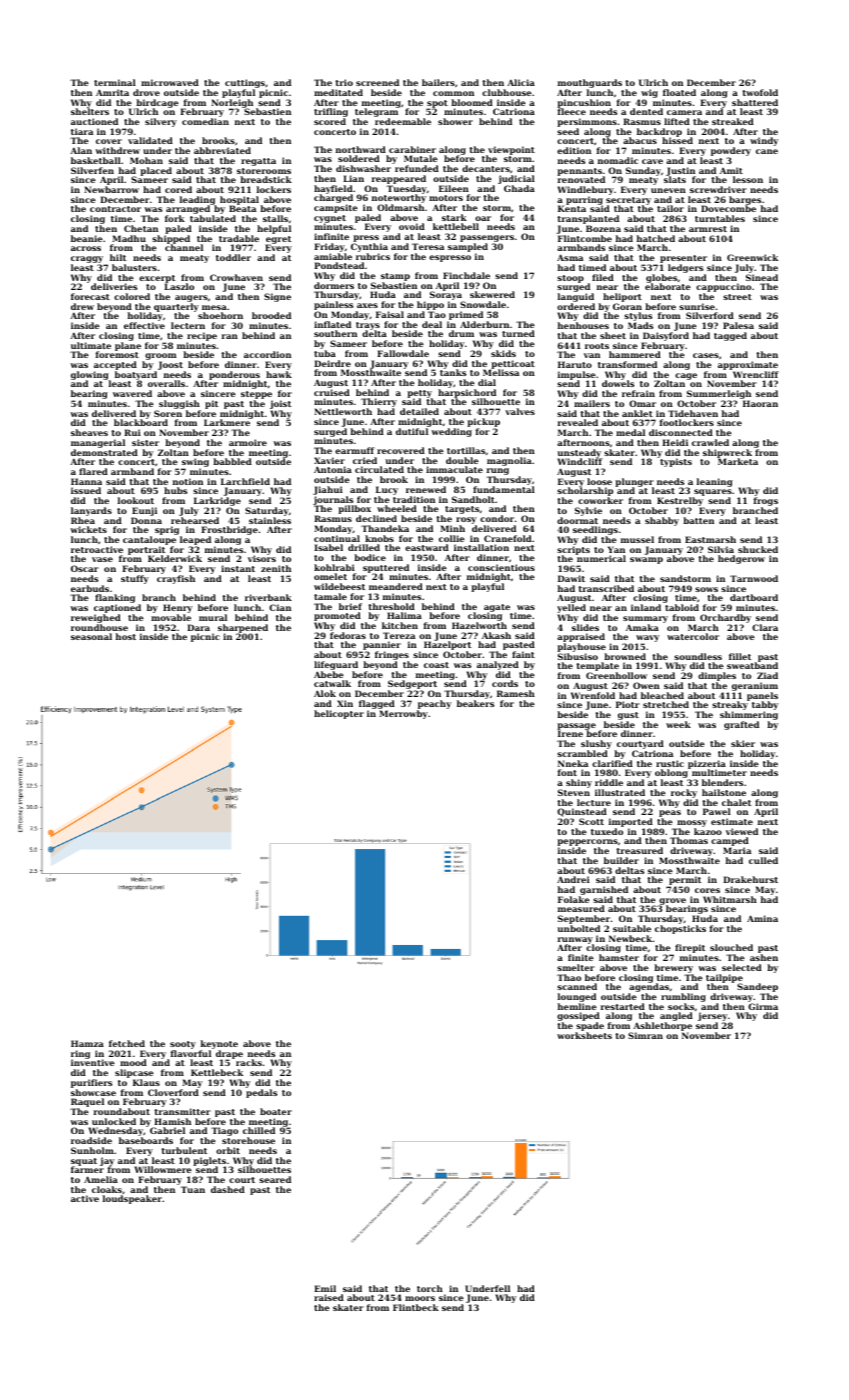 Image resolution: width=849 pixels, height=1400 pixels. I want to click on Andrei, so click(573, 879).
